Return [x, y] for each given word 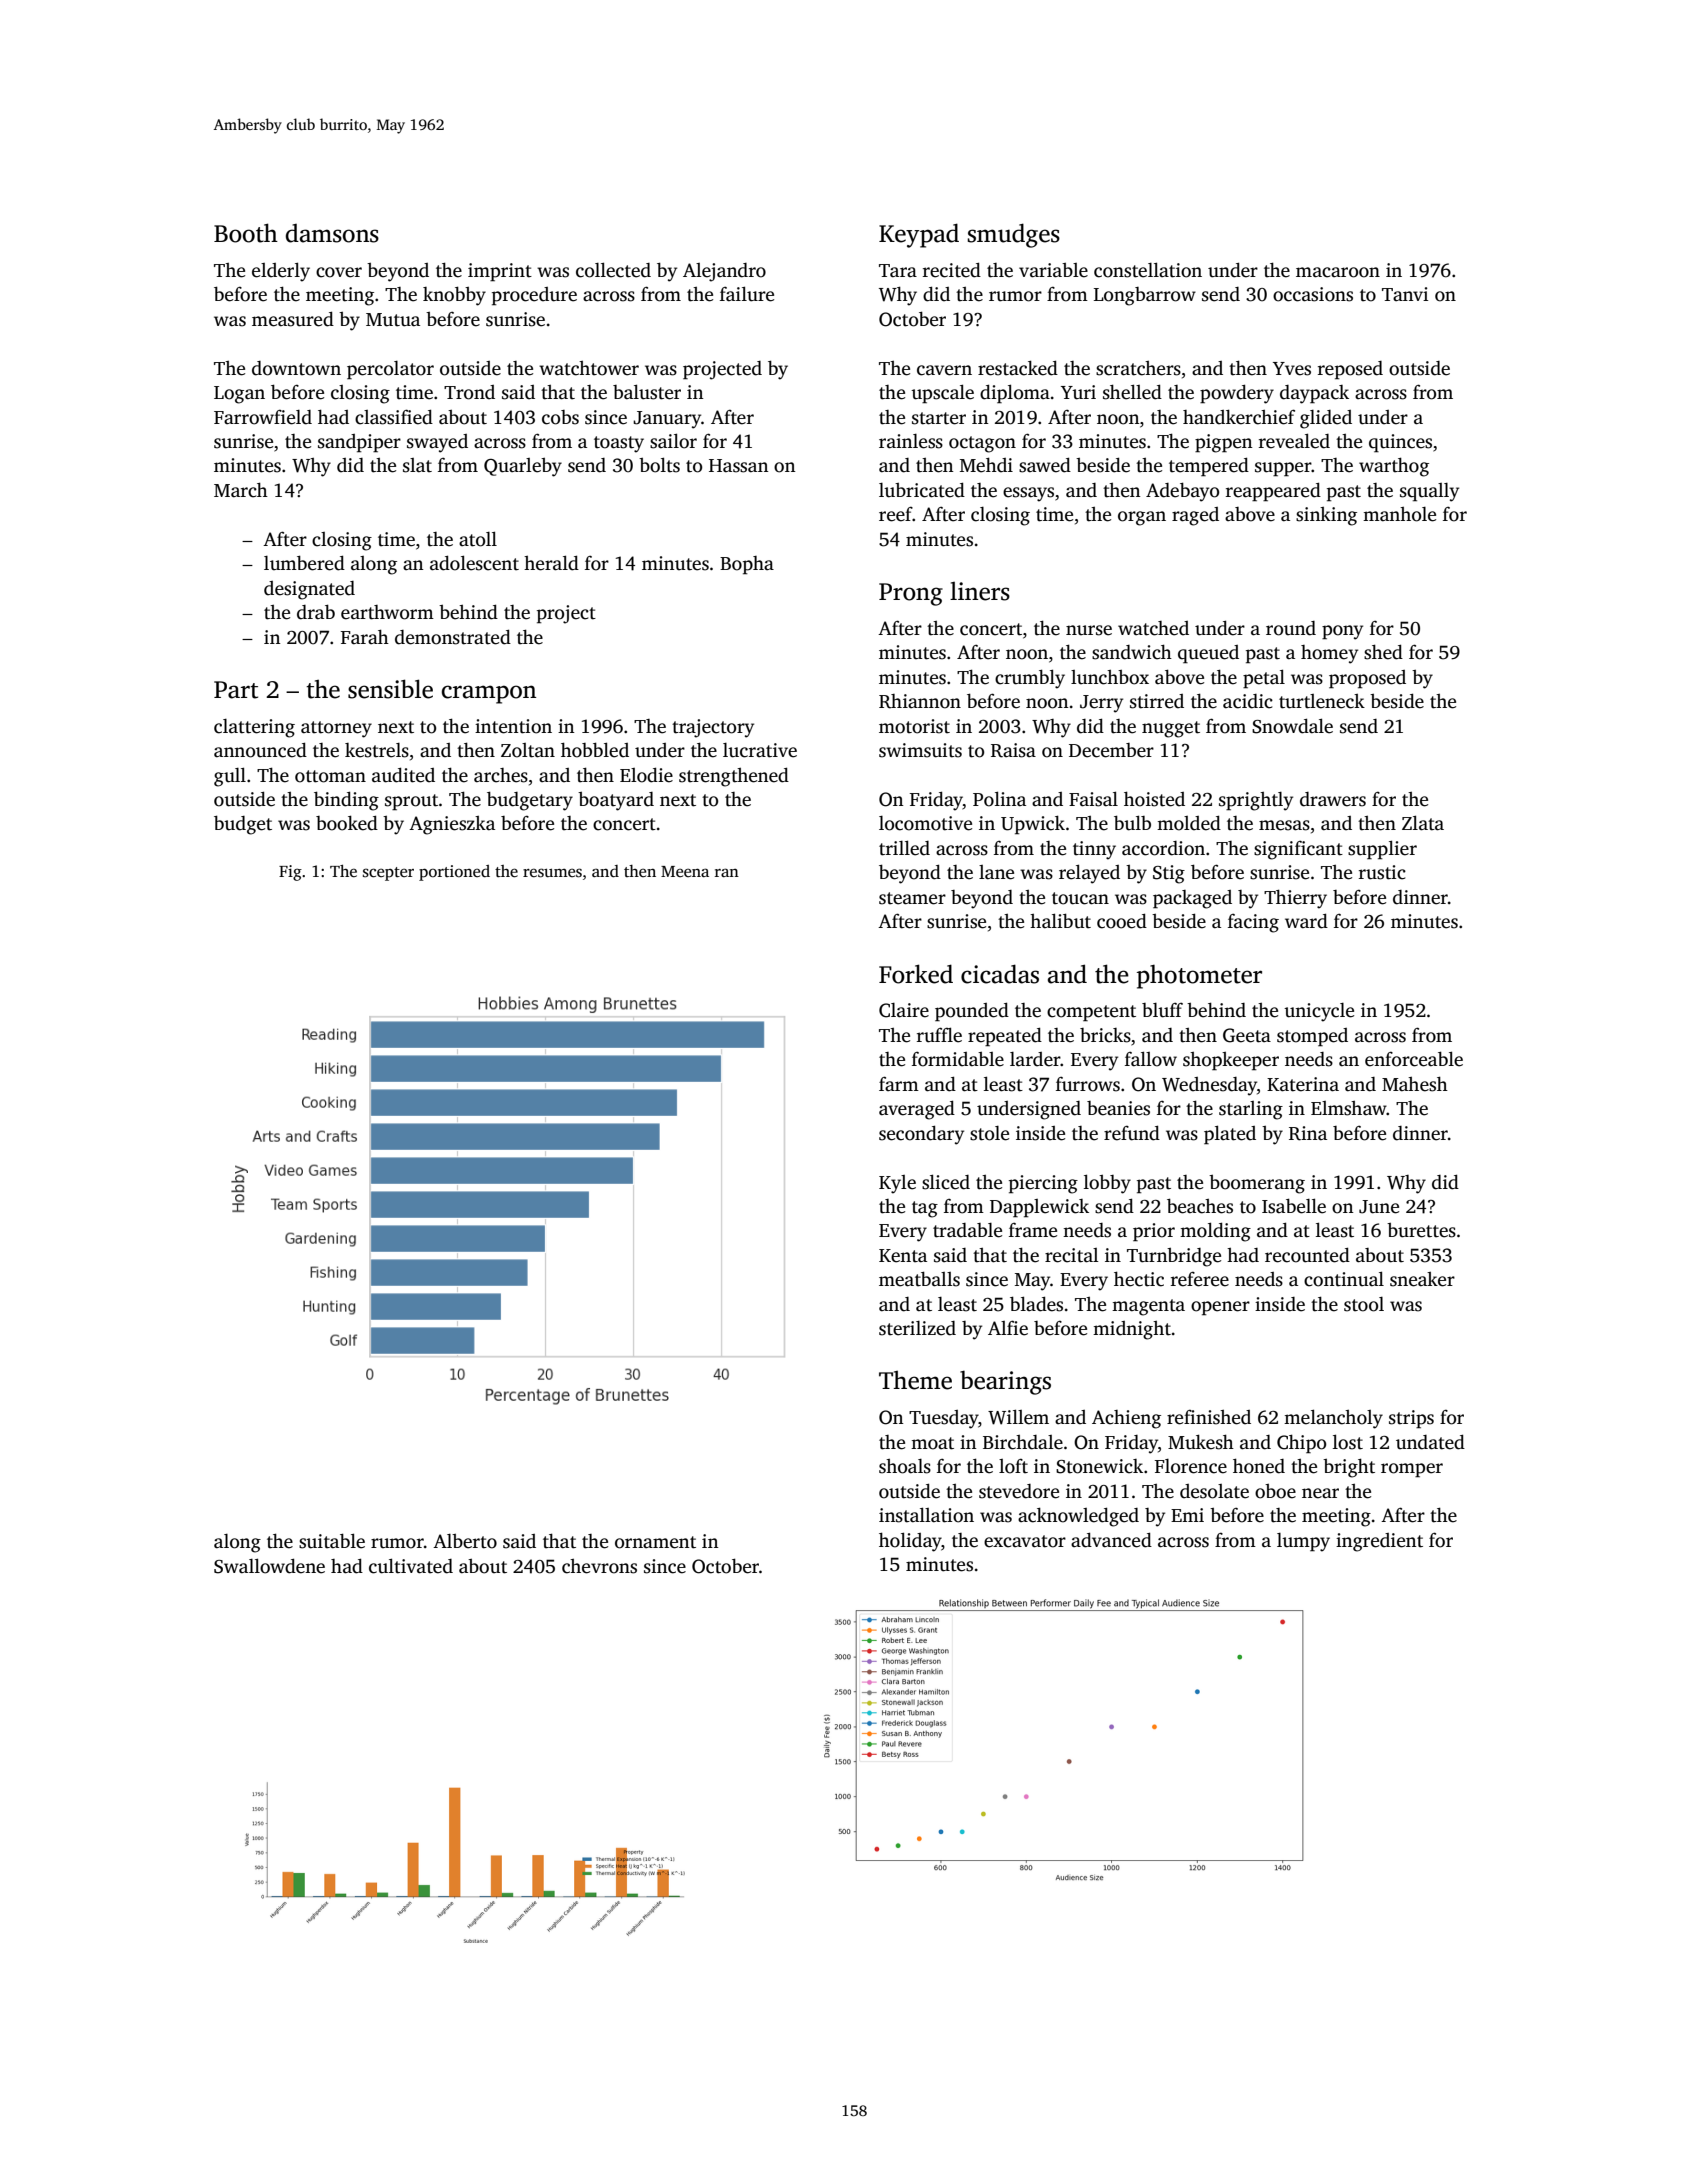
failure [747, 294]
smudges [1013, 235]
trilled [904, 848]
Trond [469, 392]
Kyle [897, 1184]
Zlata [1423, 823]
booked [347, 823]
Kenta [903, 1256]
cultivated [411, 1566]
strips [1411, 1419]
